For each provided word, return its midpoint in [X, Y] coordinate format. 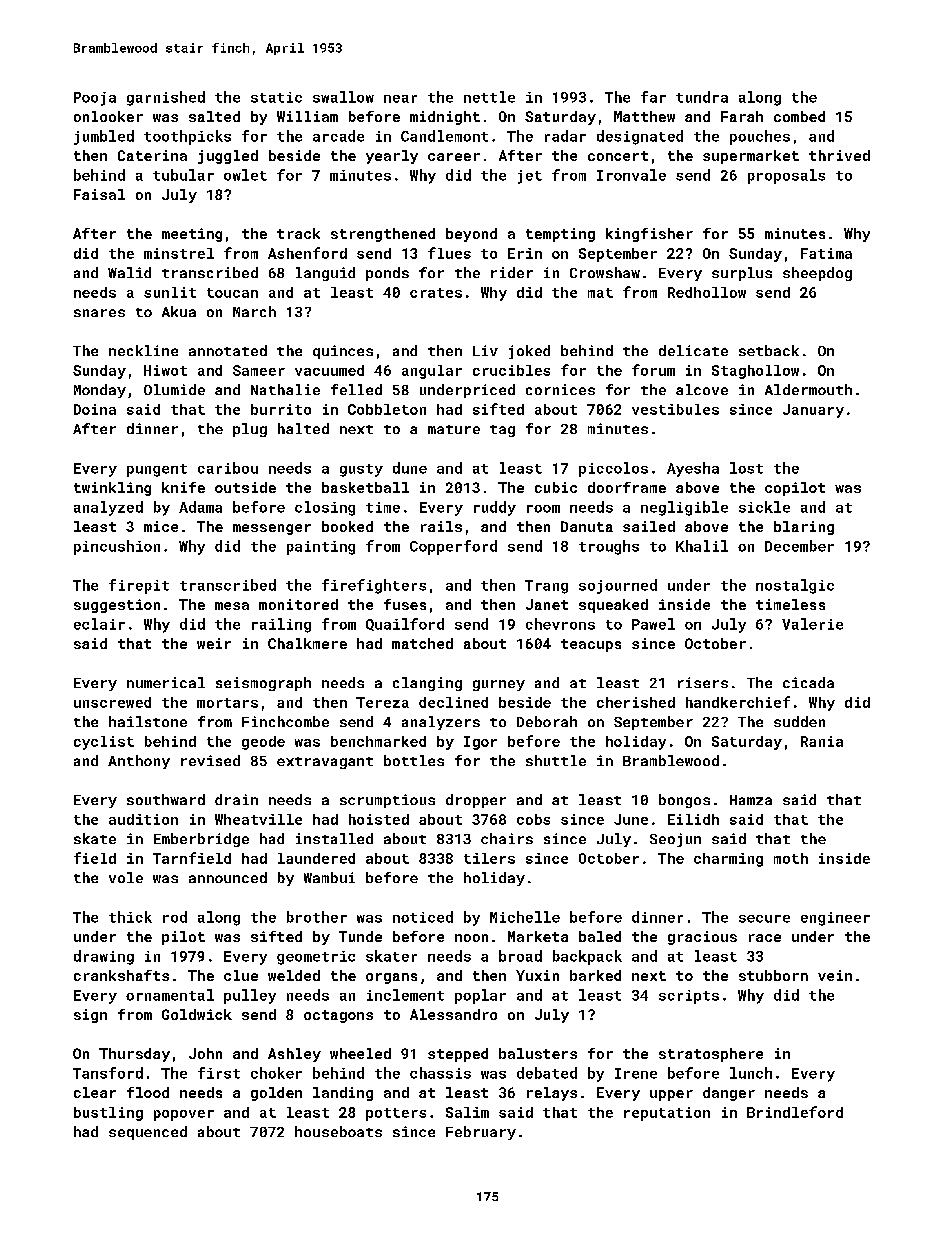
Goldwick [197, 1014]
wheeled [360, 1053]
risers [703, 682]
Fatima [826, 253]
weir [214, 643]
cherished [636, 702]
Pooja [95, 99]
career [454, 157]
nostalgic [795, 586]
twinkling [112, 489]
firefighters [374, 586]
